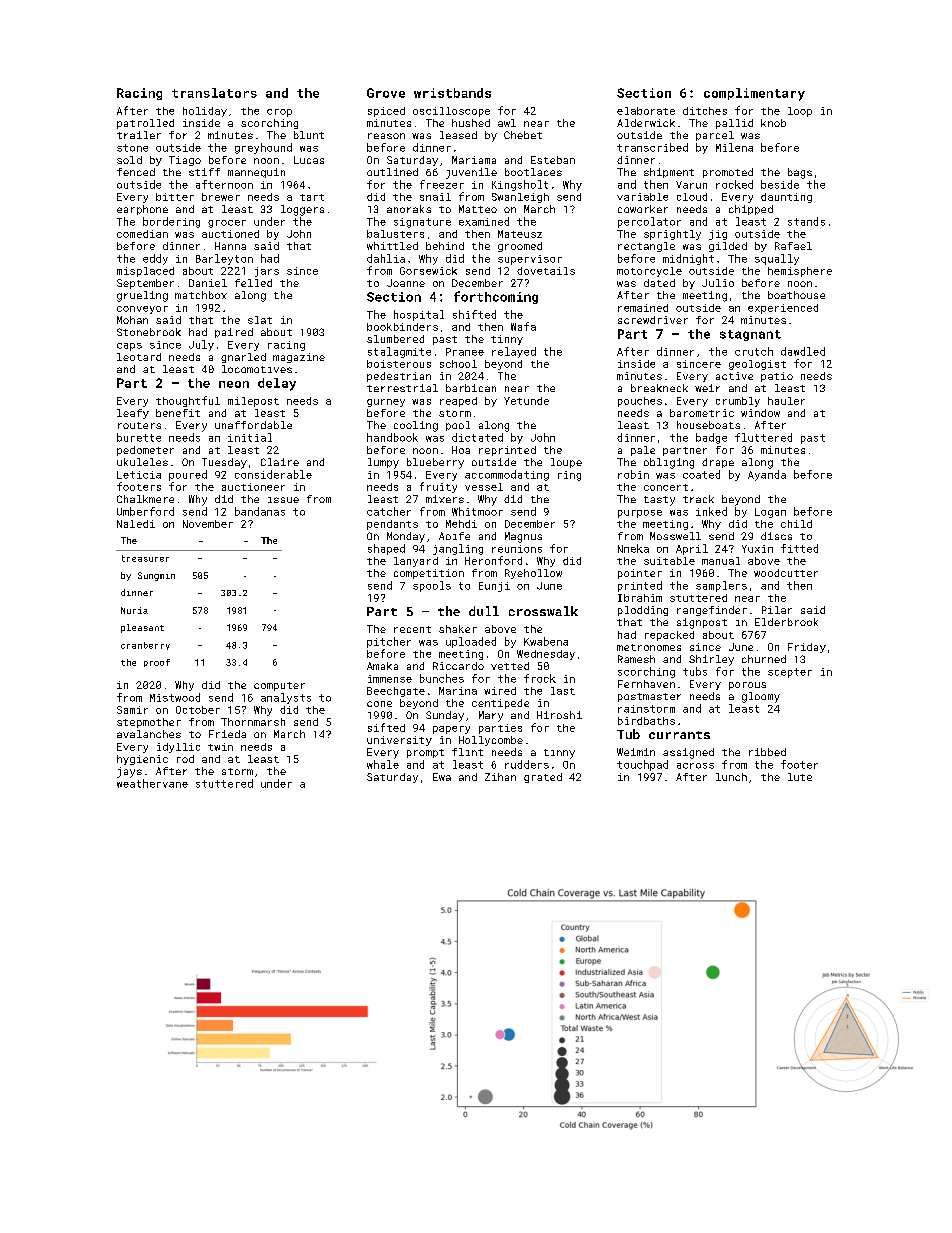  What do you see at coordinates (279, 113) in the screenshot?
I see `crop` at bounding box center [279, 113].
